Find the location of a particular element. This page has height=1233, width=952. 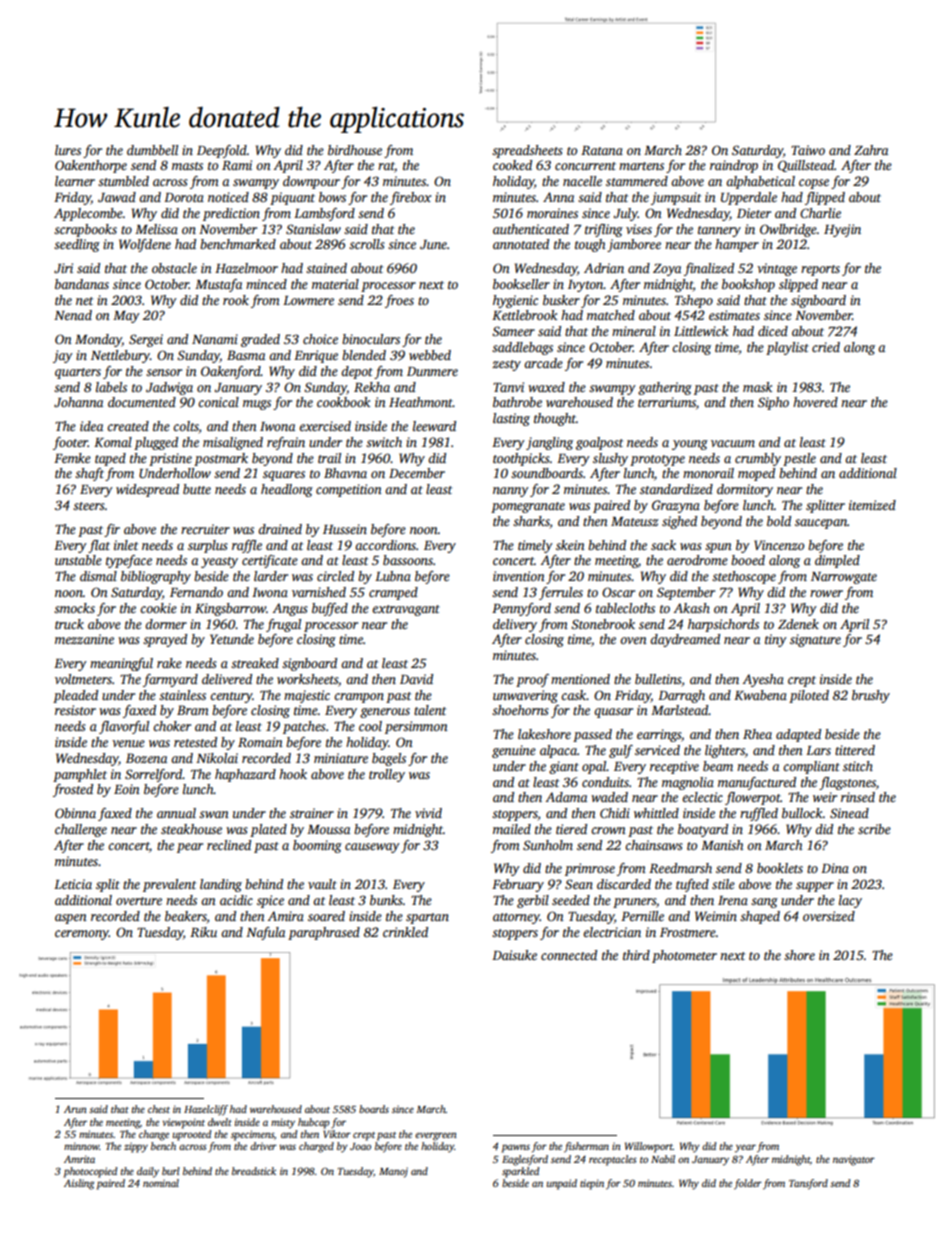

Daisuke is located at coordinates (514, 955).
